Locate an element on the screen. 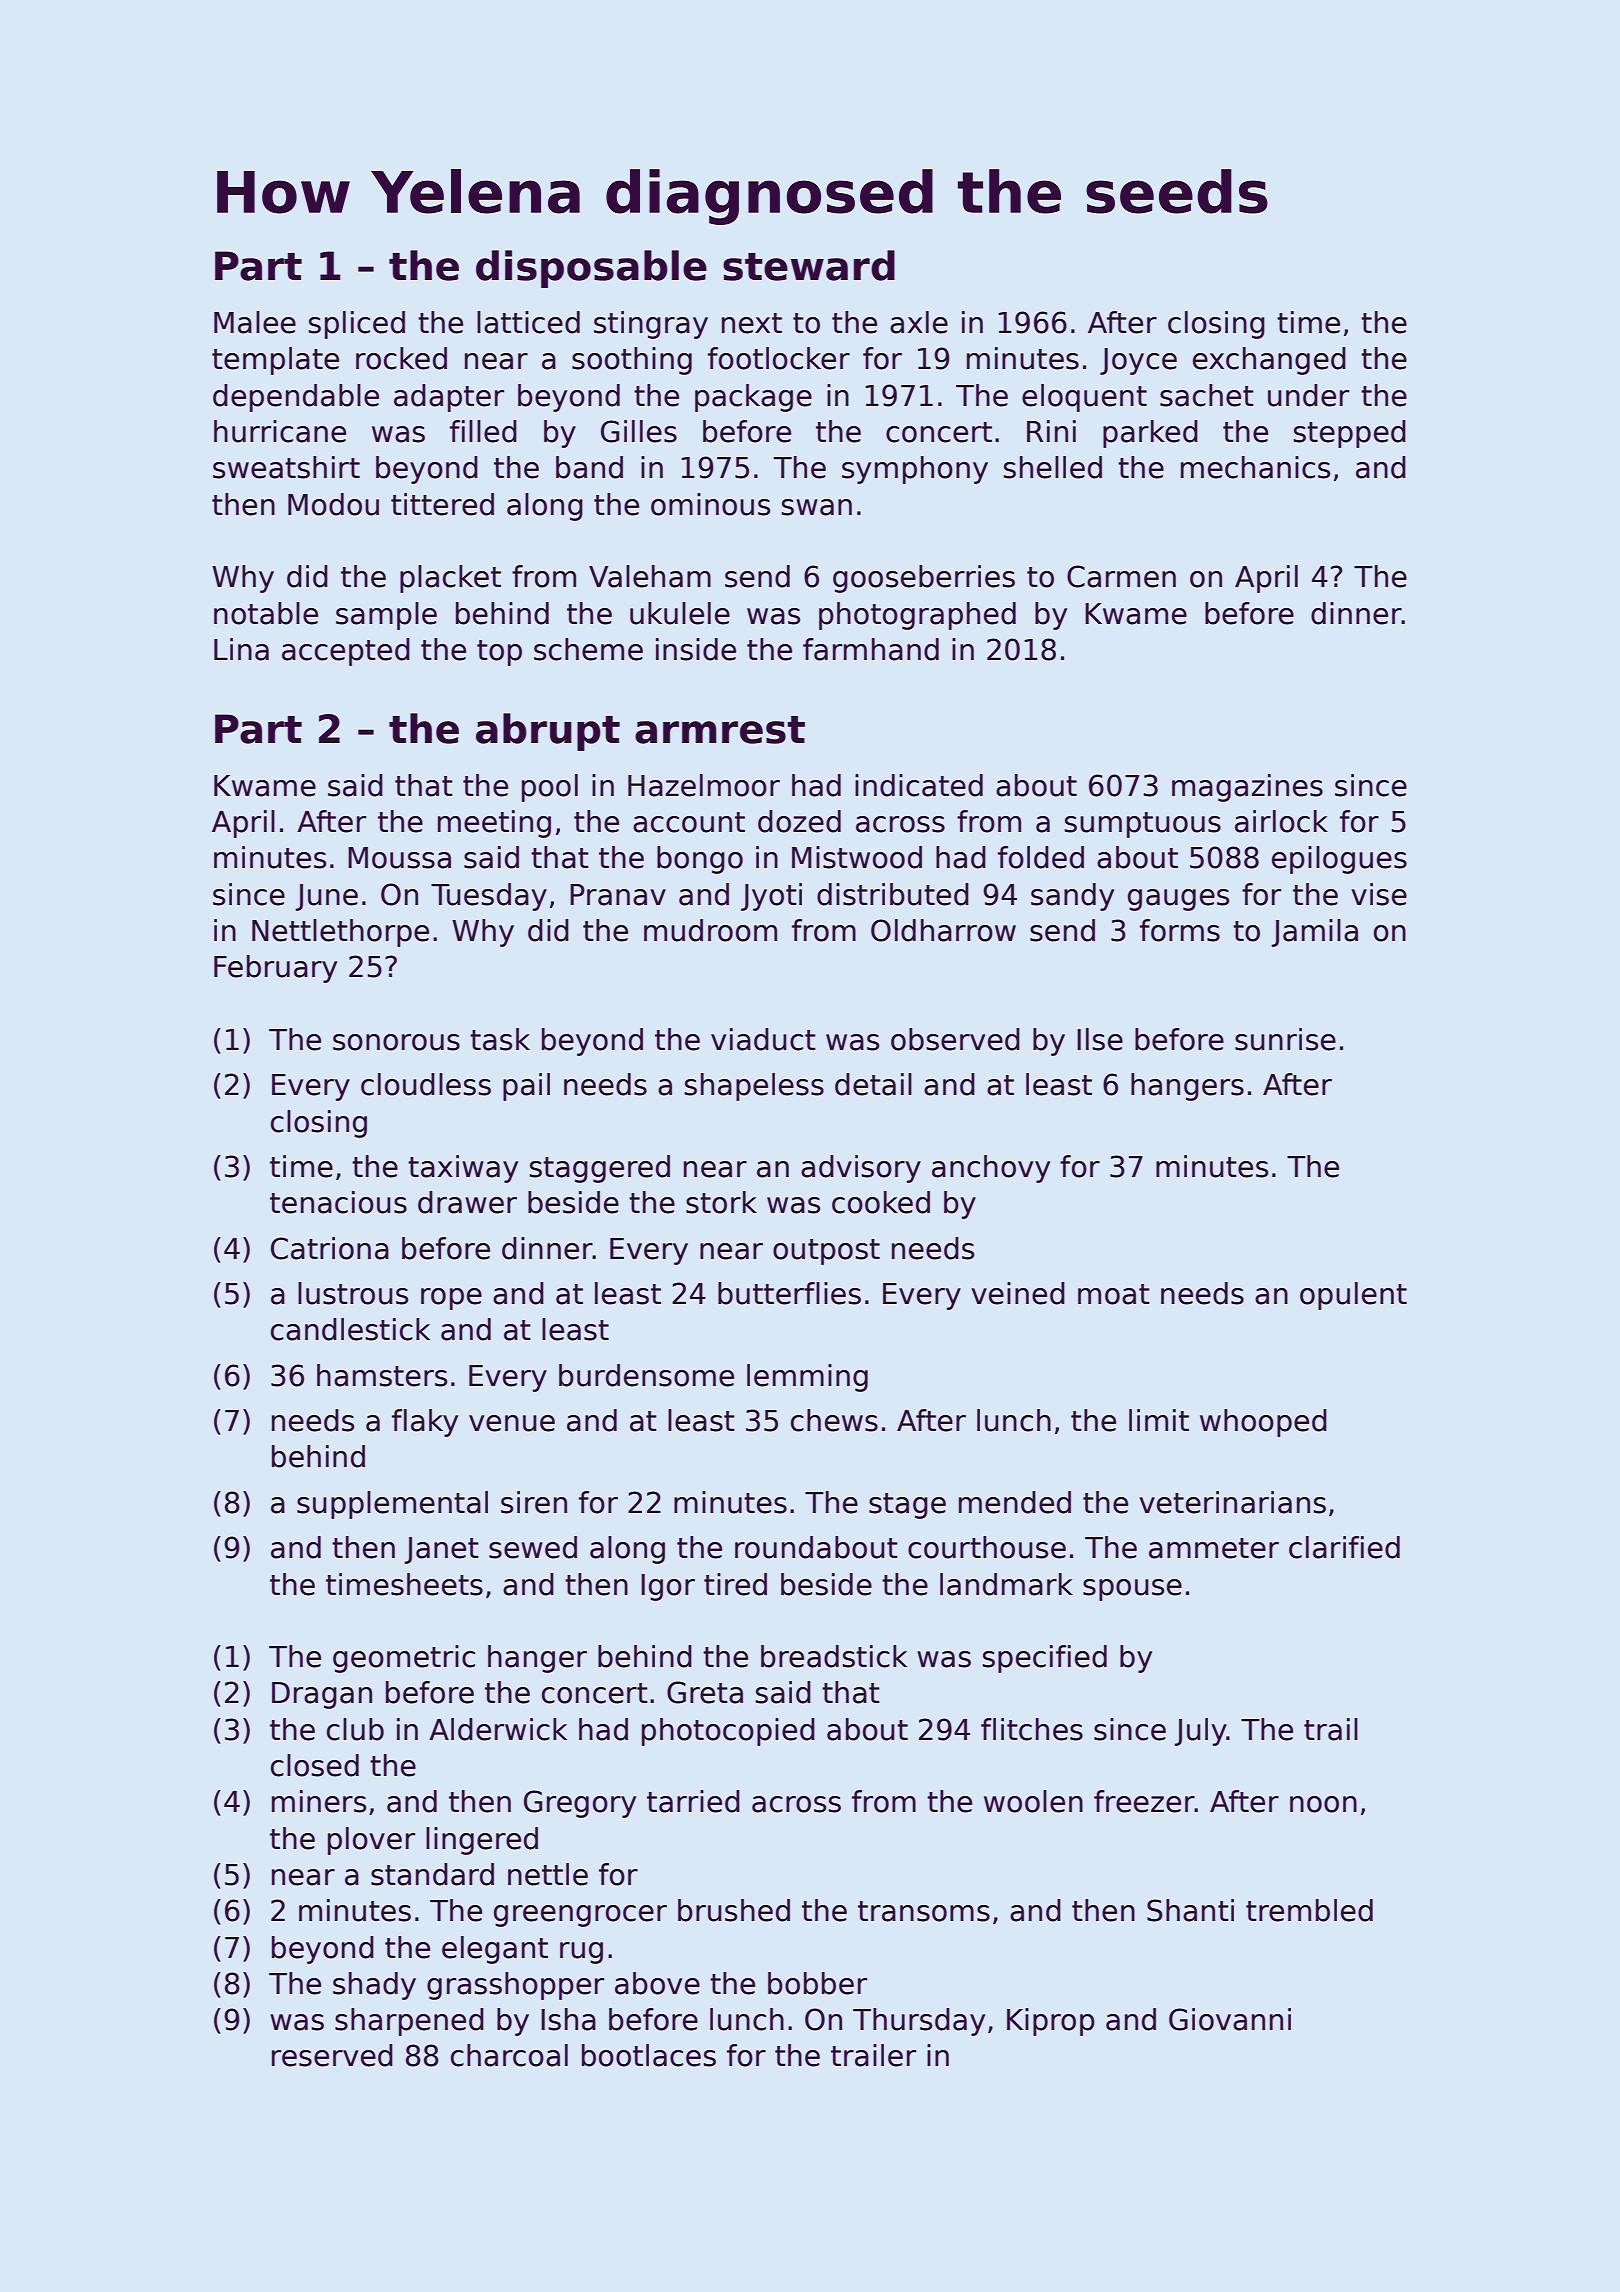 The height and width of the screenshot is (2292, 1620). Ilse is located at coordinates (1100, 1039).
